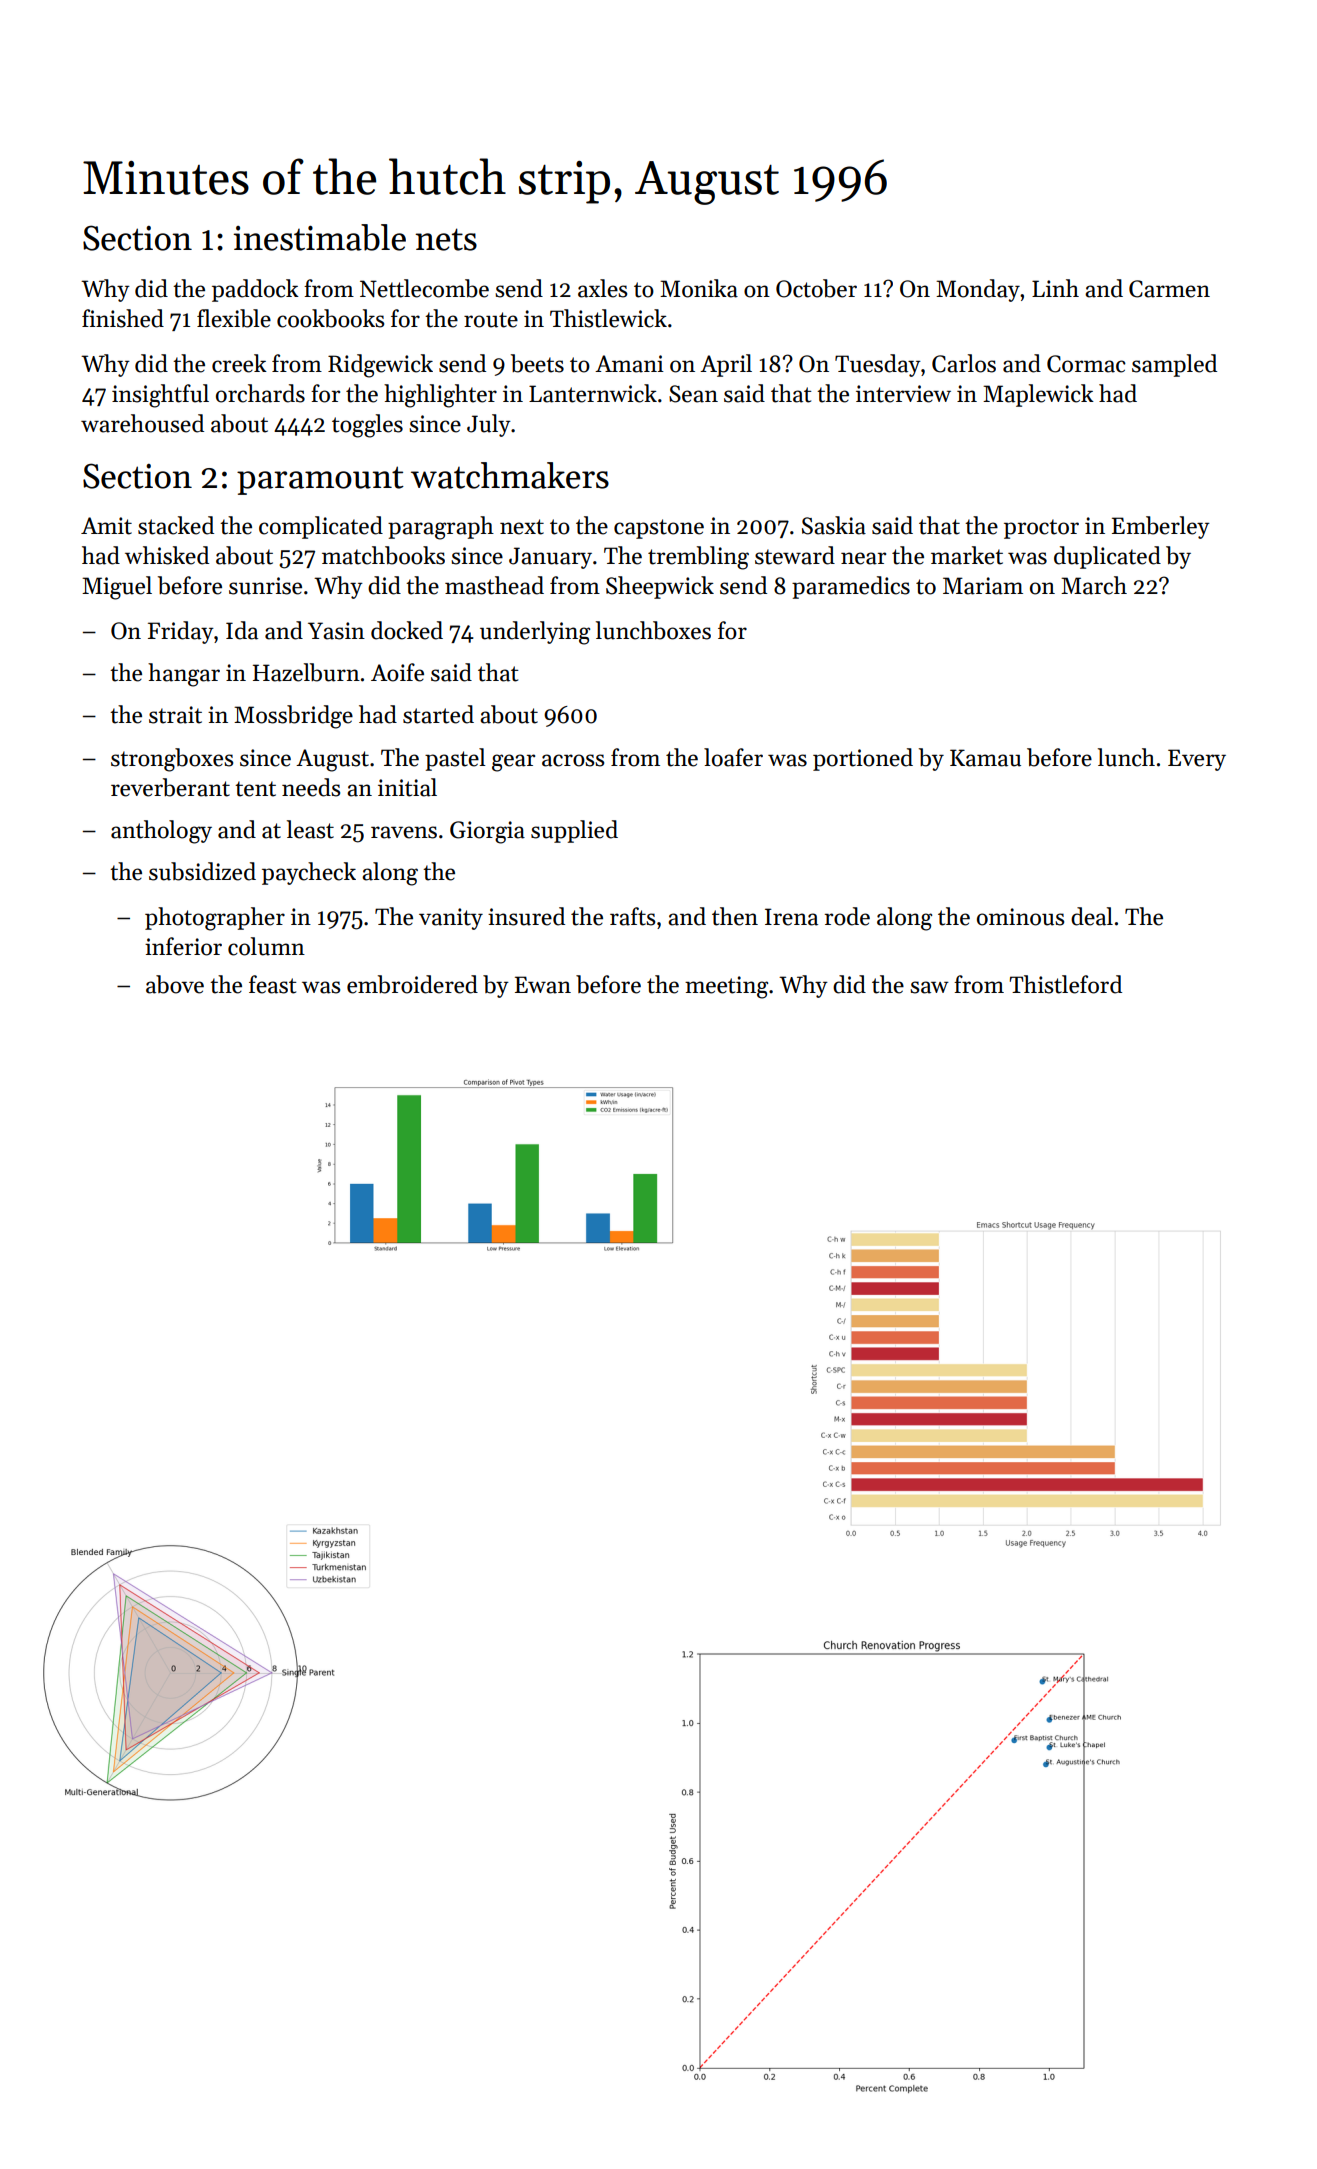  Describe the element at coordinates (510, 475) in the screenshot. I see `watchmakers` at that location.
